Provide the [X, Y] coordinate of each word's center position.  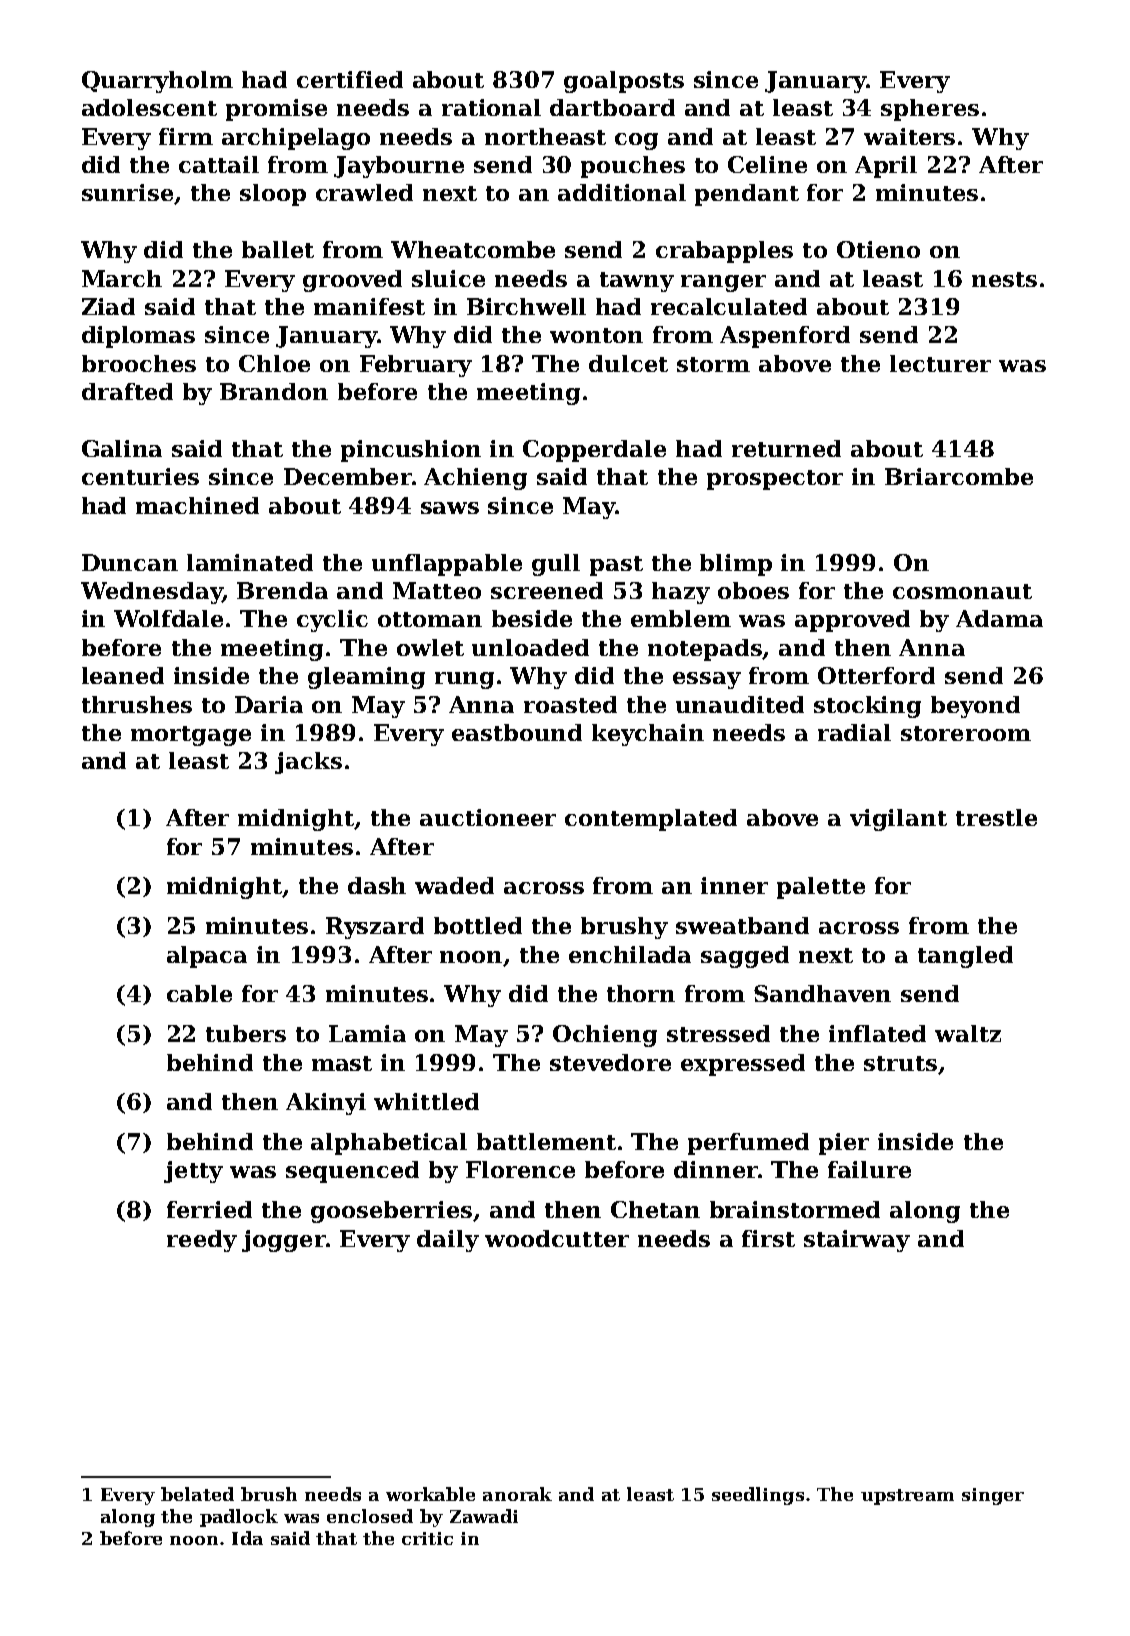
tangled [965, 957]
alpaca [207, 957]
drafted [127, 391]
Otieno [878, 249]
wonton [596, 335]
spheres [930, 110]
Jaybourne [399, 167]
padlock [239, 1518]
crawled [364, 192]
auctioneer [488, 817]
